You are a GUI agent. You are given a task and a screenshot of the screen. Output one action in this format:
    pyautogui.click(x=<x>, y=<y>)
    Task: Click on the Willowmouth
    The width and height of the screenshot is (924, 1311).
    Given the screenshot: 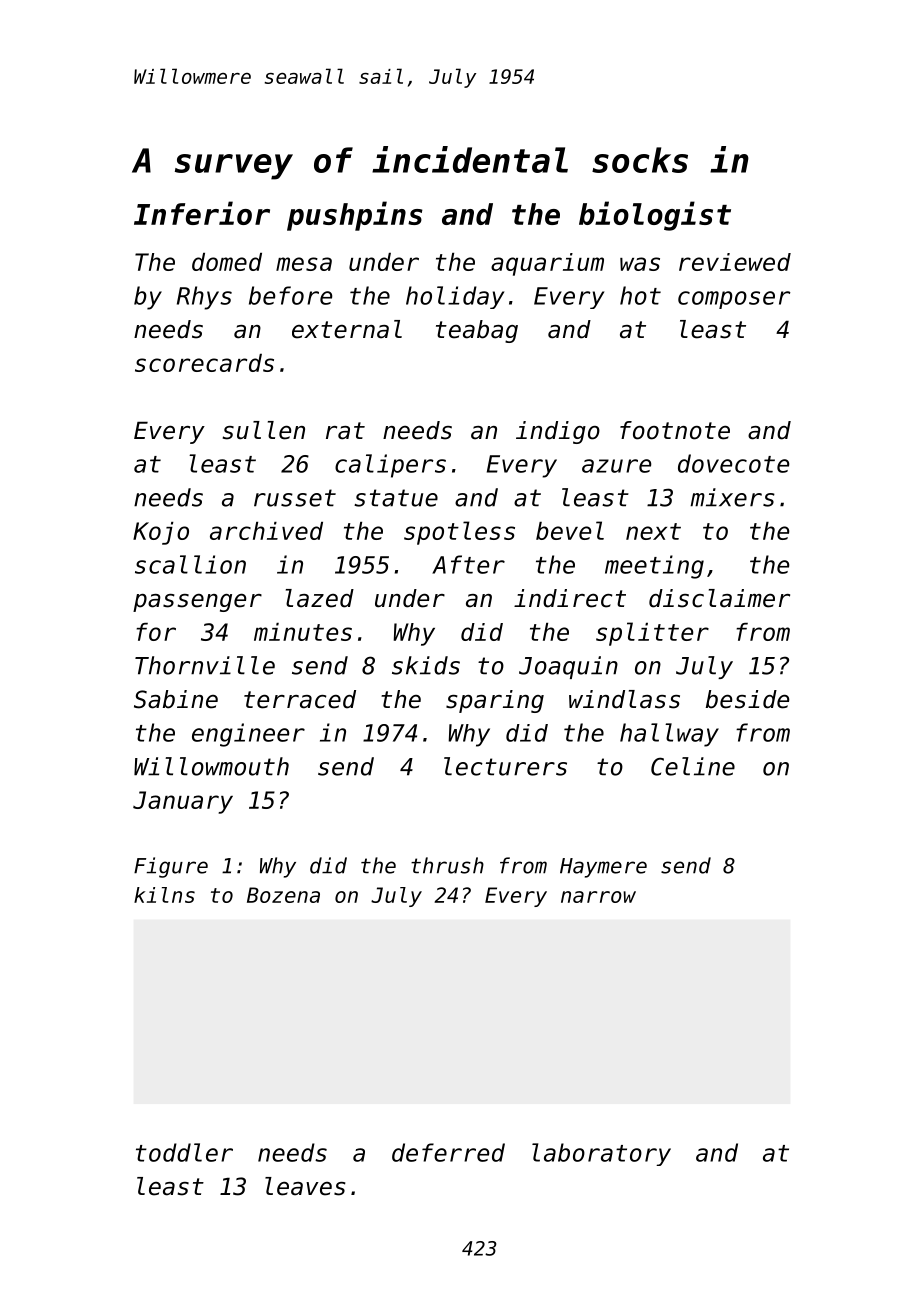 What is the action you would take?
    pyautogui.click(x=211, y=766)
